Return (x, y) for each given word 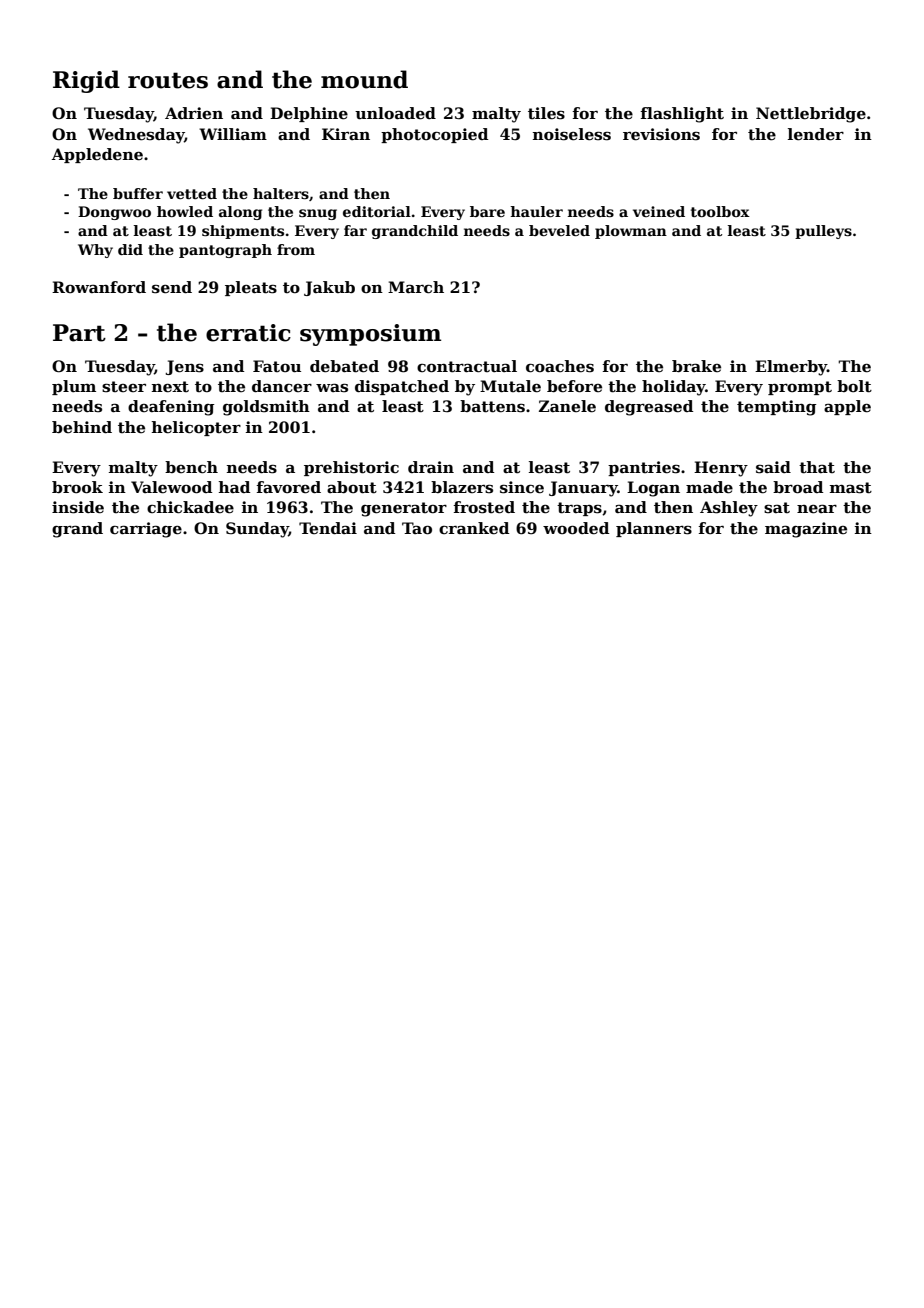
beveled (559, 230)
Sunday (257, 530)
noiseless (572, 134)
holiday (674, 388)
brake (696, 366)
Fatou (277, 366)
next (170, 387)
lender (816, 134)
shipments (243, 232)
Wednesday (136, 136)
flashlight (682, 115)
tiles (546, 113)
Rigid (86, 81)
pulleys (823, 232)
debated (344, 366)
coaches (560, 366)
